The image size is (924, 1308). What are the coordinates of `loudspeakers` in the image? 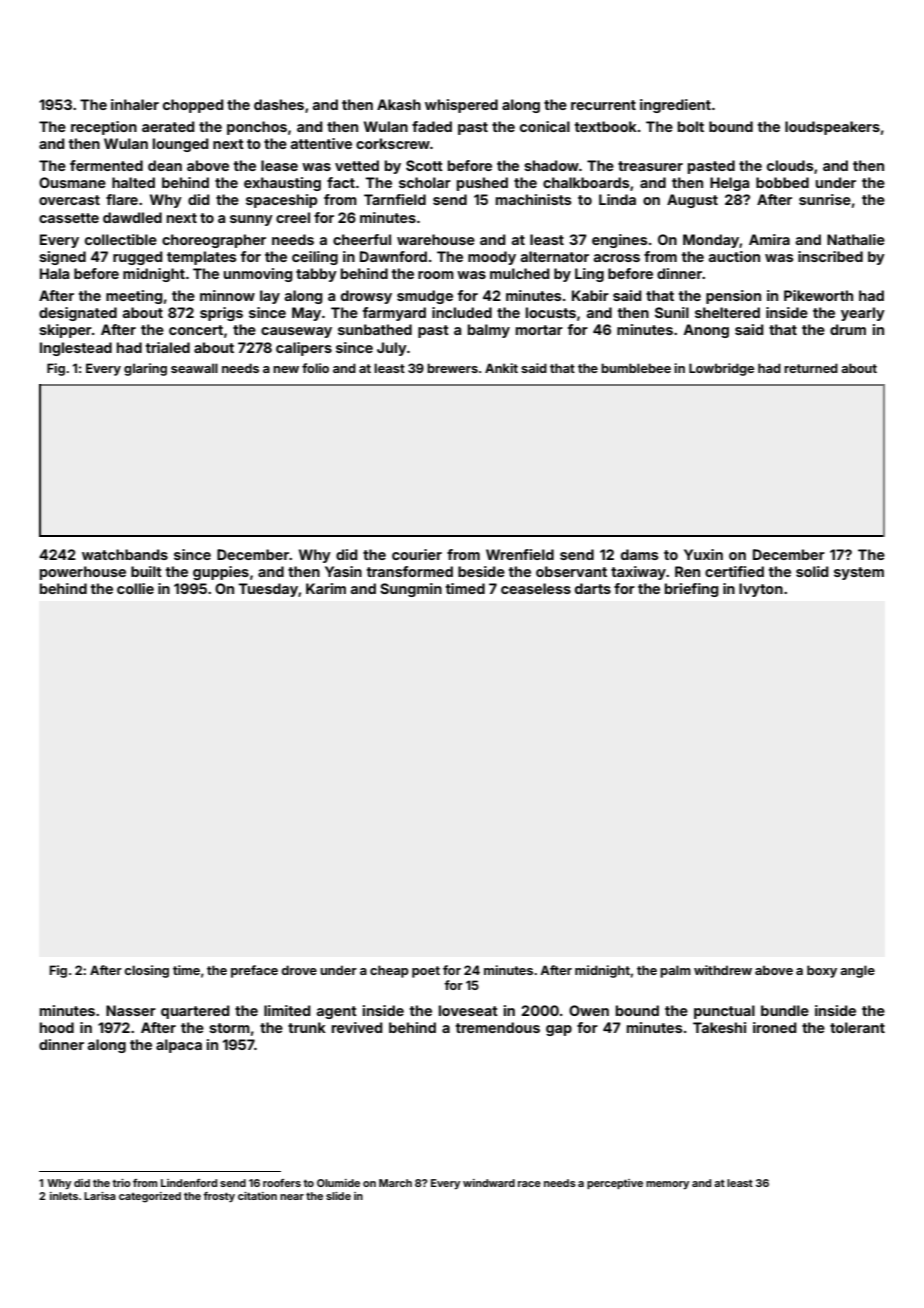 It's located at (832, 128).
